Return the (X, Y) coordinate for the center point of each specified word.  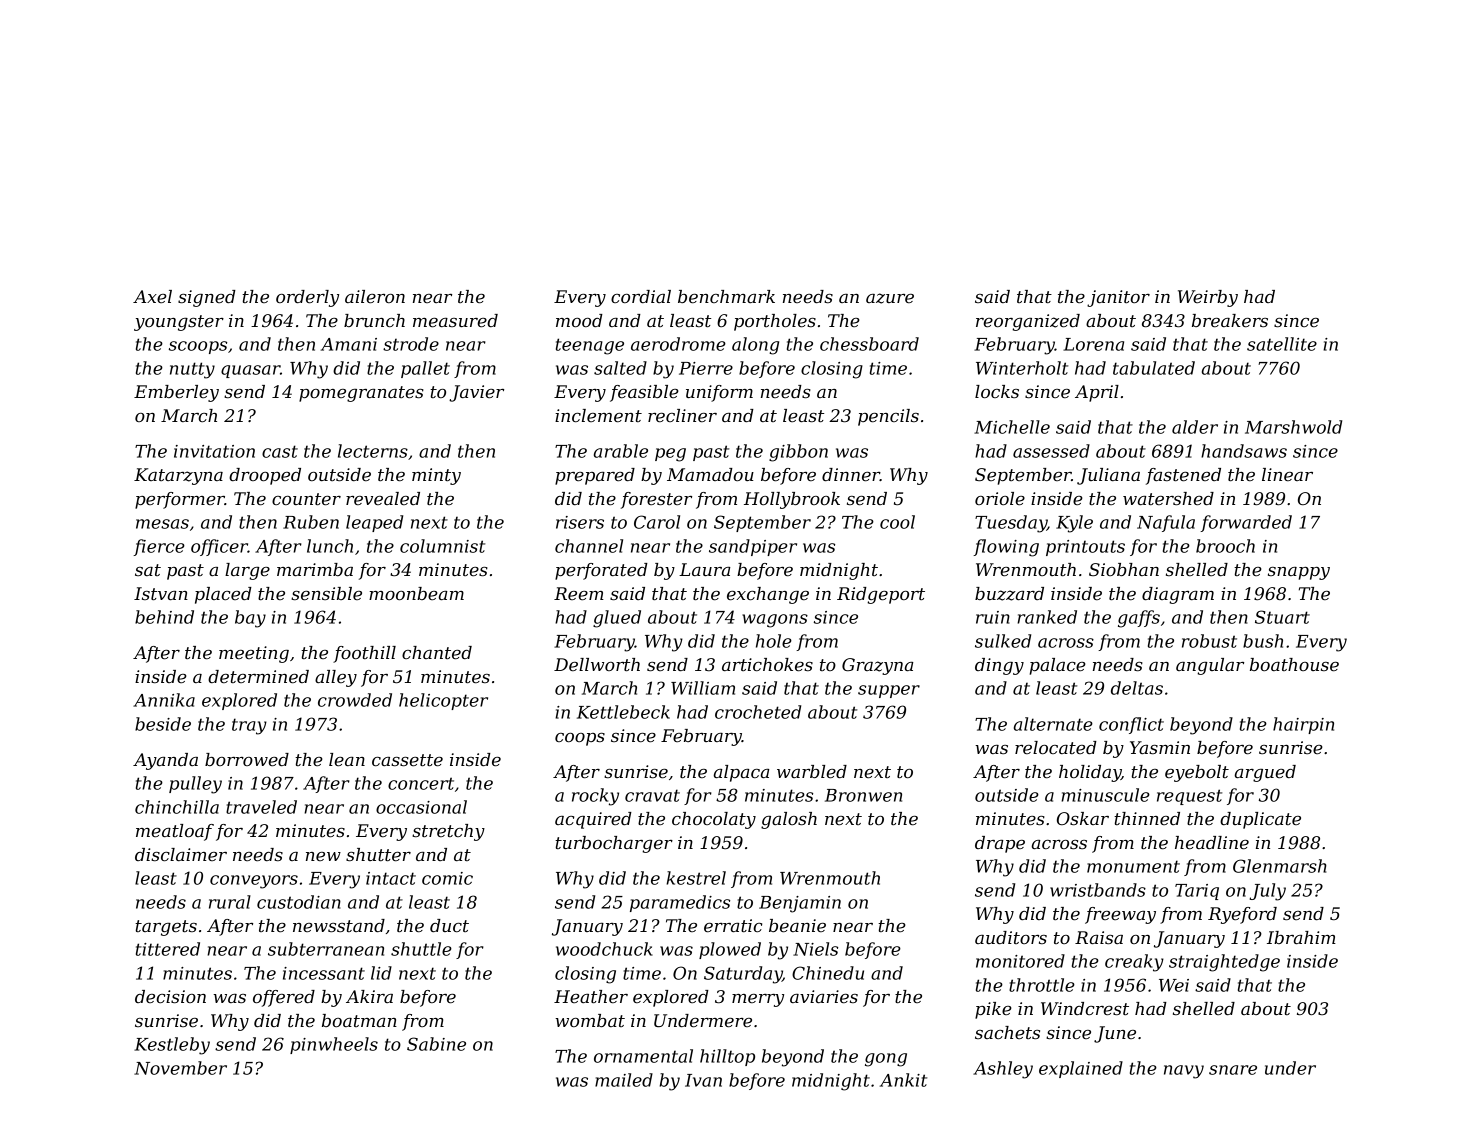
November (180, 1068)
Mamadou (710, 474)
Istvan (161, 593)
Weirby (1208, 298)
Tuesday (1011, 524)
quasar (250, 371)
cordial (641, 296)
